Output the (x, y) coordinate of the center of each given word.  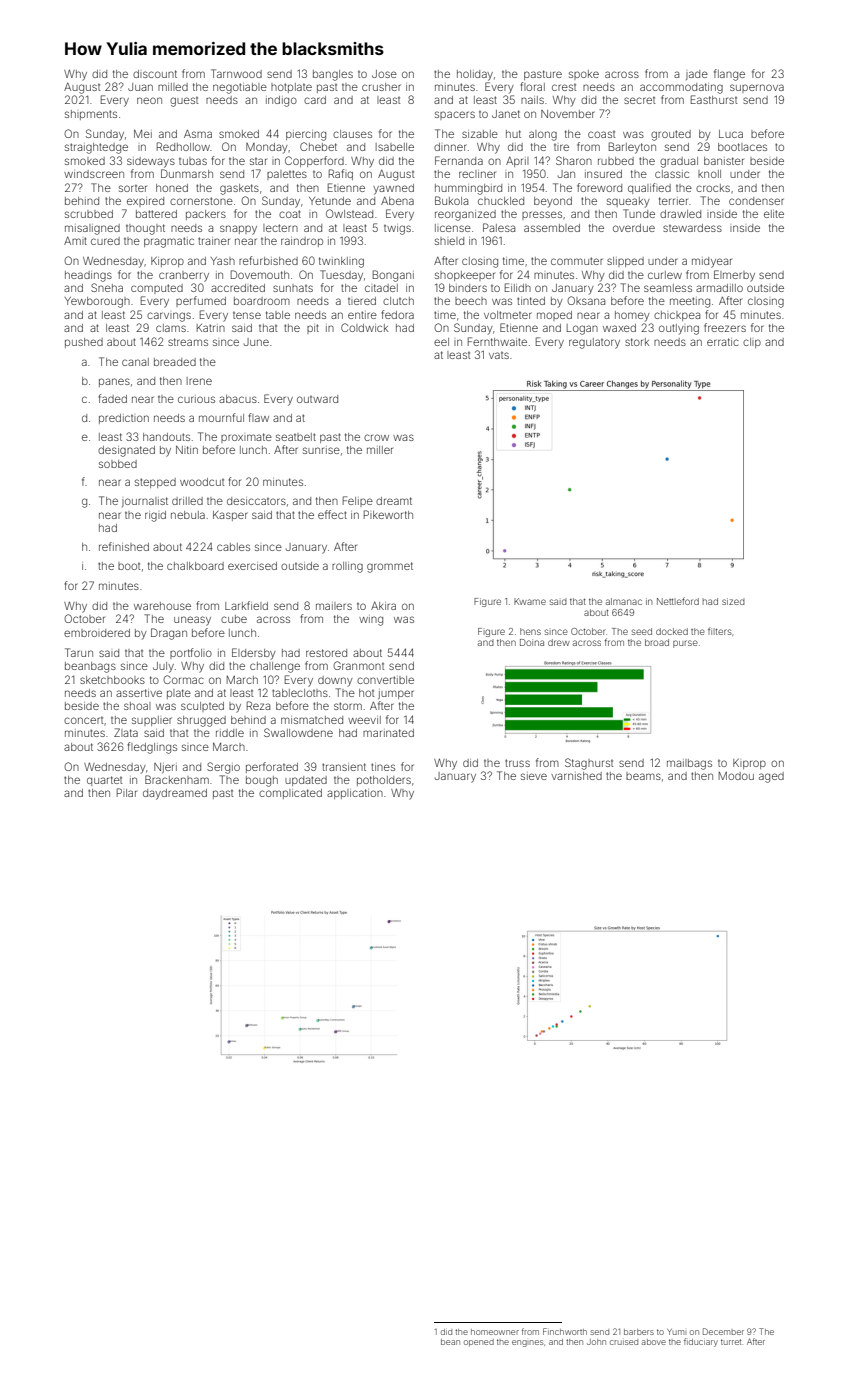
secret (639, 100)
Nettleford (678, 601)
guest (184, 102)
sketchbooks (112, 680)
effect (332, 514)
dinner (450, 147)
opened (479, 1343)
